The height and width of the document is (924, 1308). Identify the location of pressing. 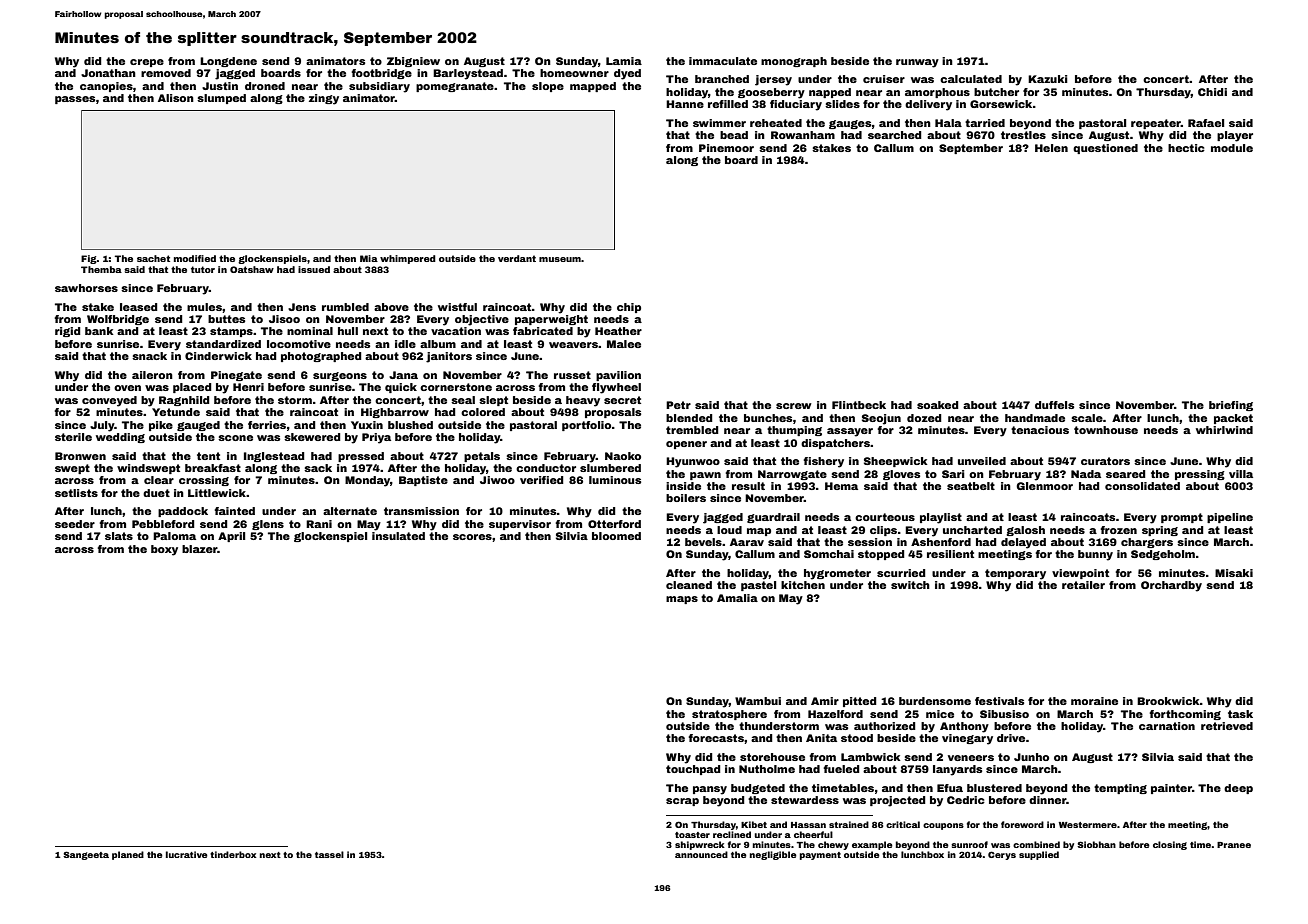
(1200, 475).
